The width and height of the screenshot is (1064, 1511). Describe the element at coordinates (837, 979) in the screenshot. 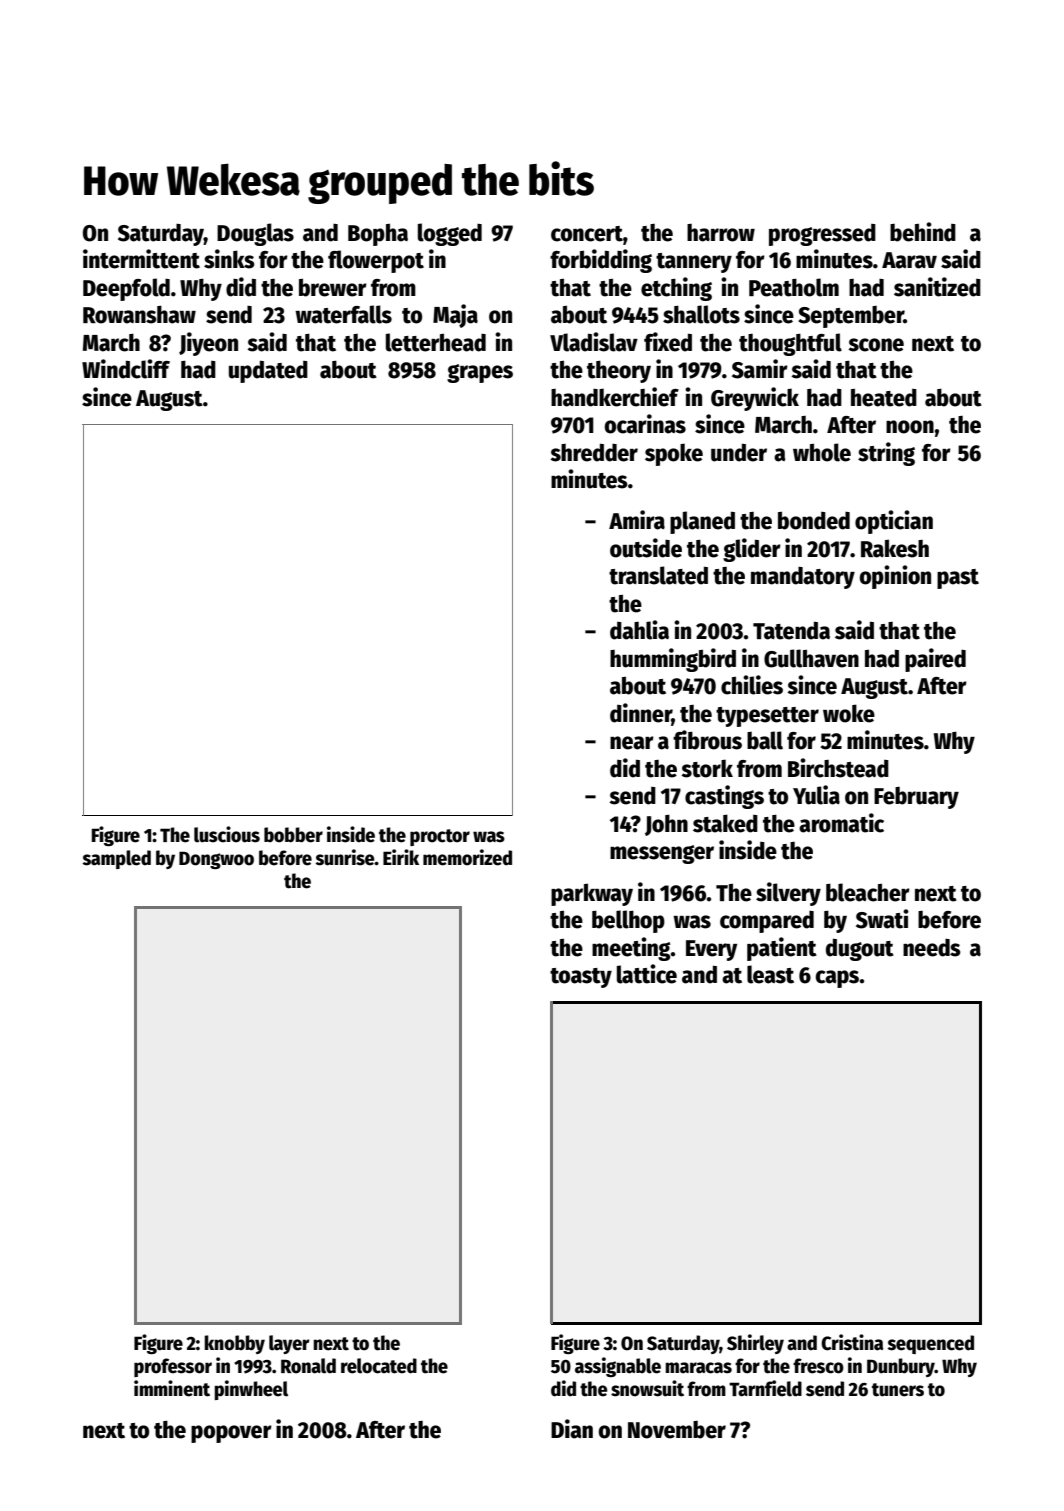

I see `caps` at that location.
